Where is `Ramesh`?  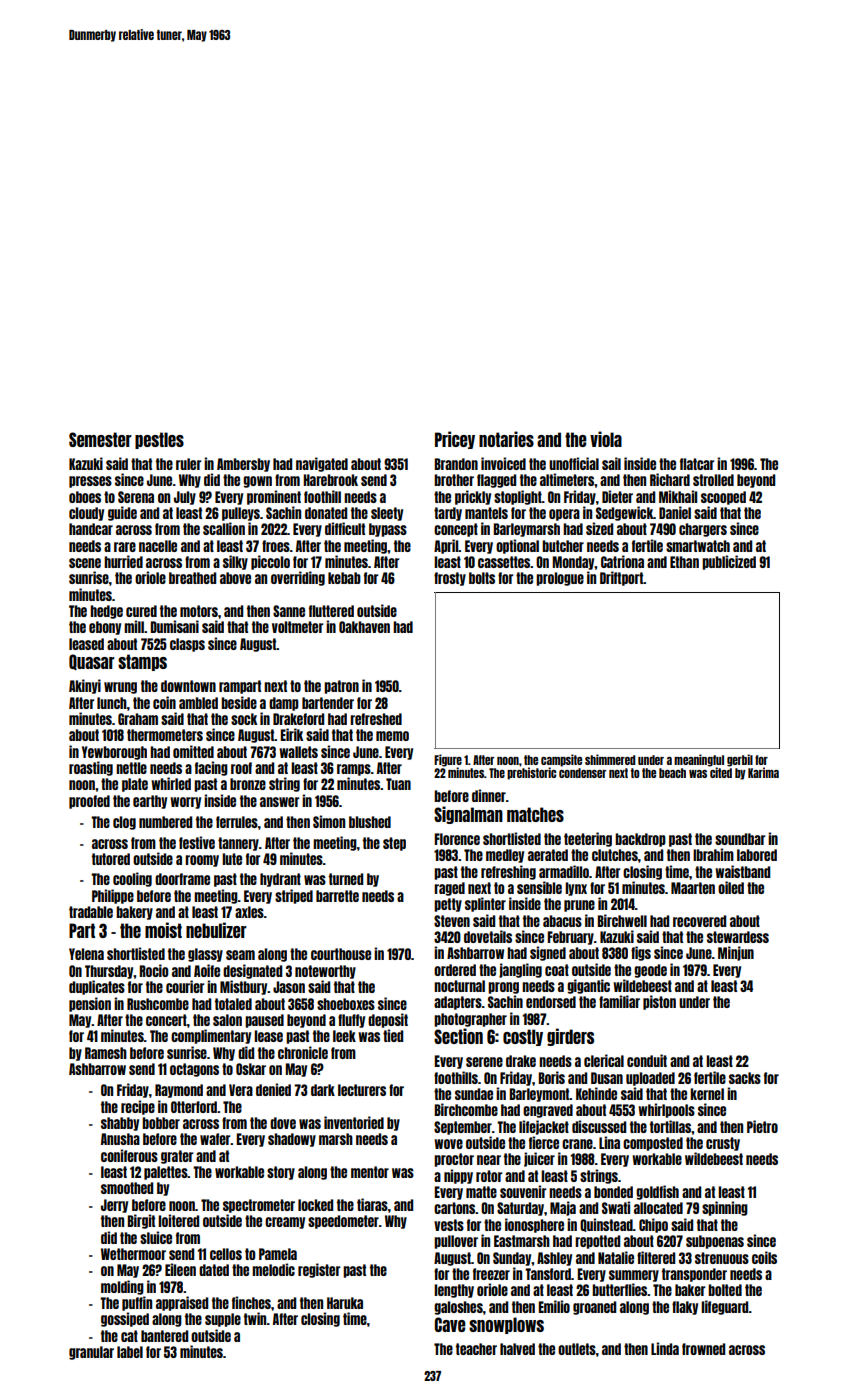 Ramesh is located at coordinates (106, 1053).
